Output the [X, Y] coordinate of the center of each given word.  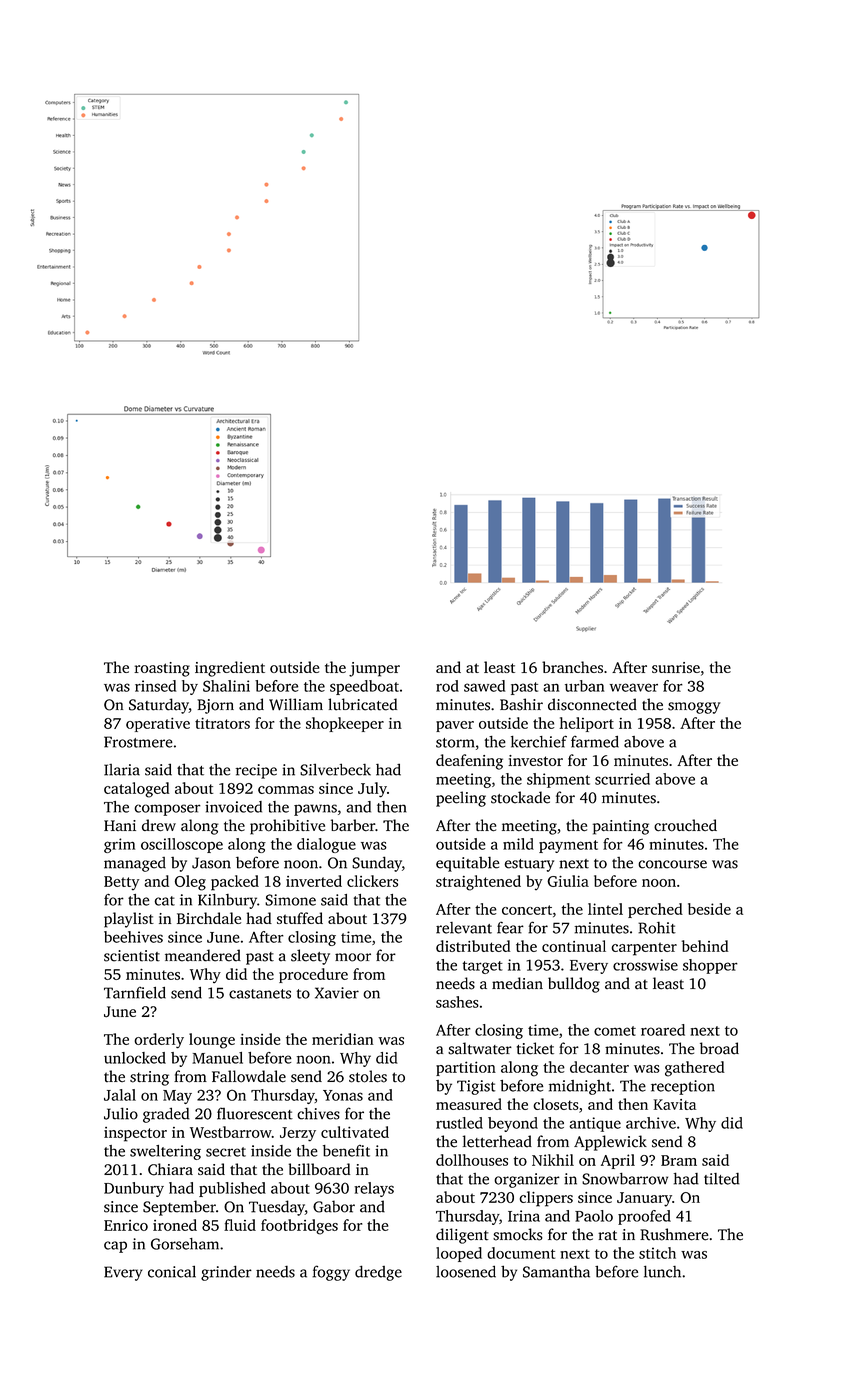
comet [615, 1031]
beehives [133, 937]
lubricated [362, 704]
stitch [657, 1253]
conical [172, 1272]
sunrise [676, 667]
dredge [378, 1273]
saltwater [480, 1048]
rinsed [155, 686]
